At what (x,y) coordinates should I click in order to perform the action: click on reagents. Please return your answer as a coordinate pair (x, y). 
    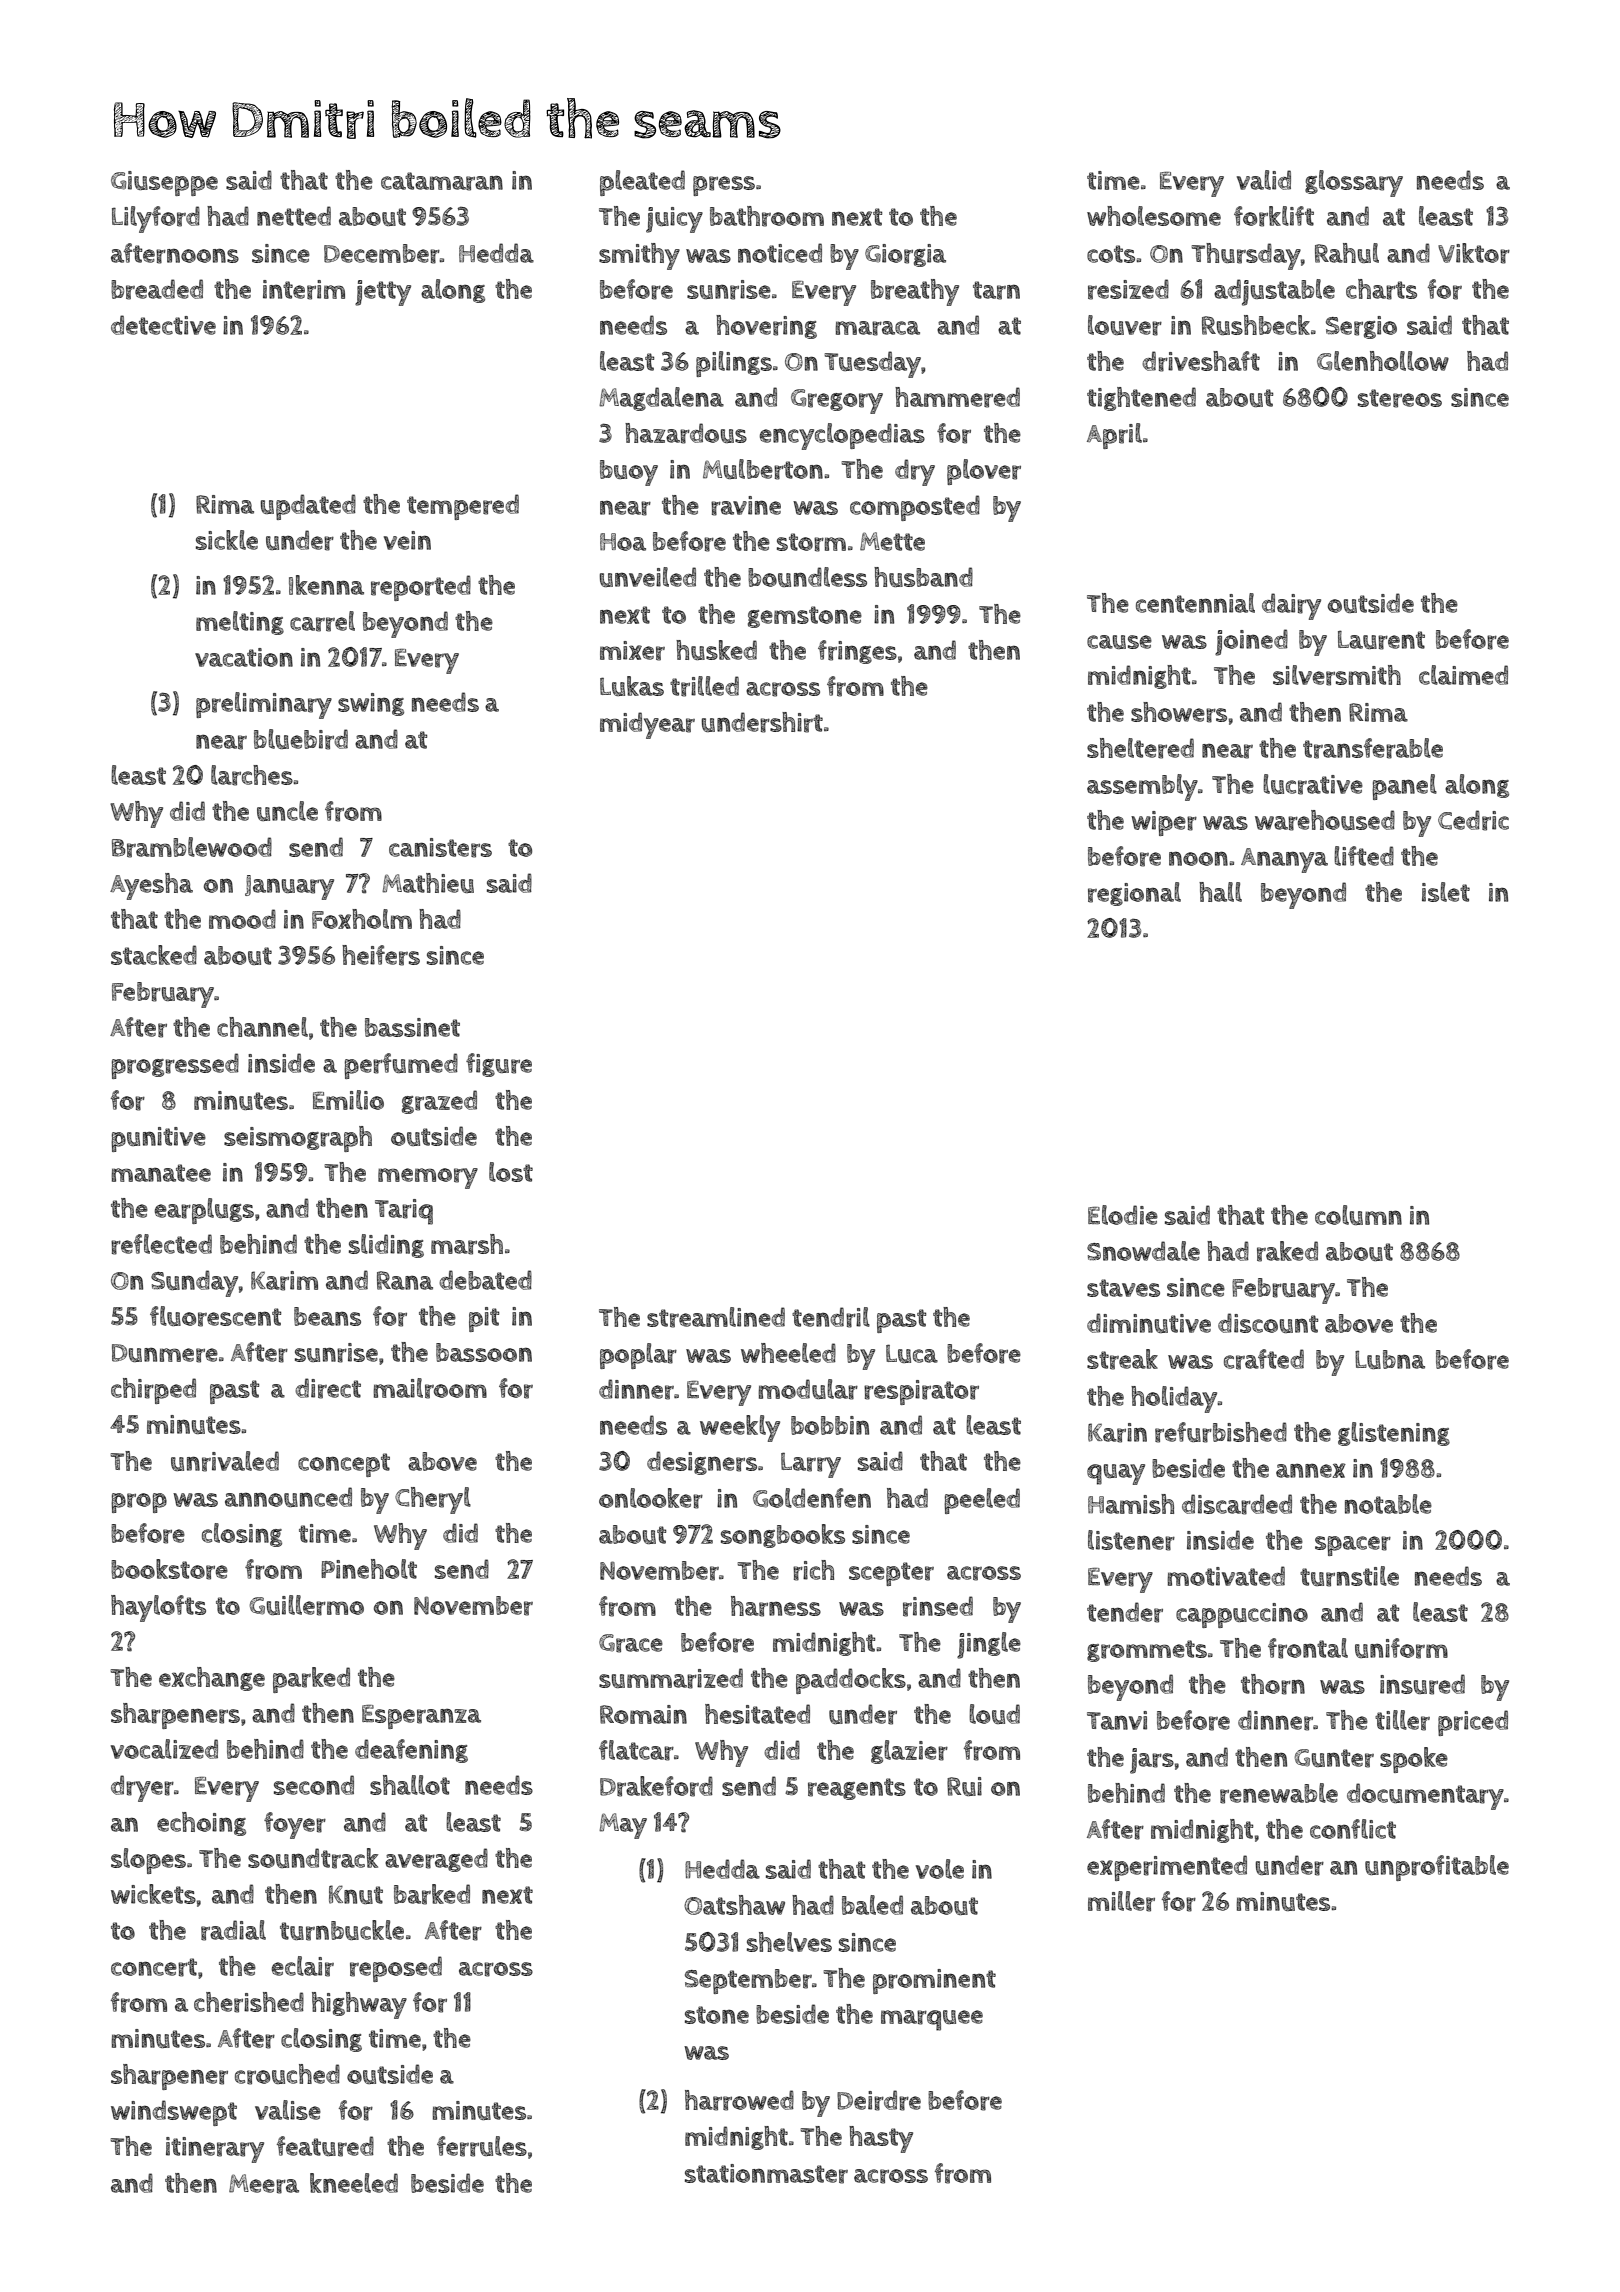
    Looking at the image, I should click on (857, 1789).
